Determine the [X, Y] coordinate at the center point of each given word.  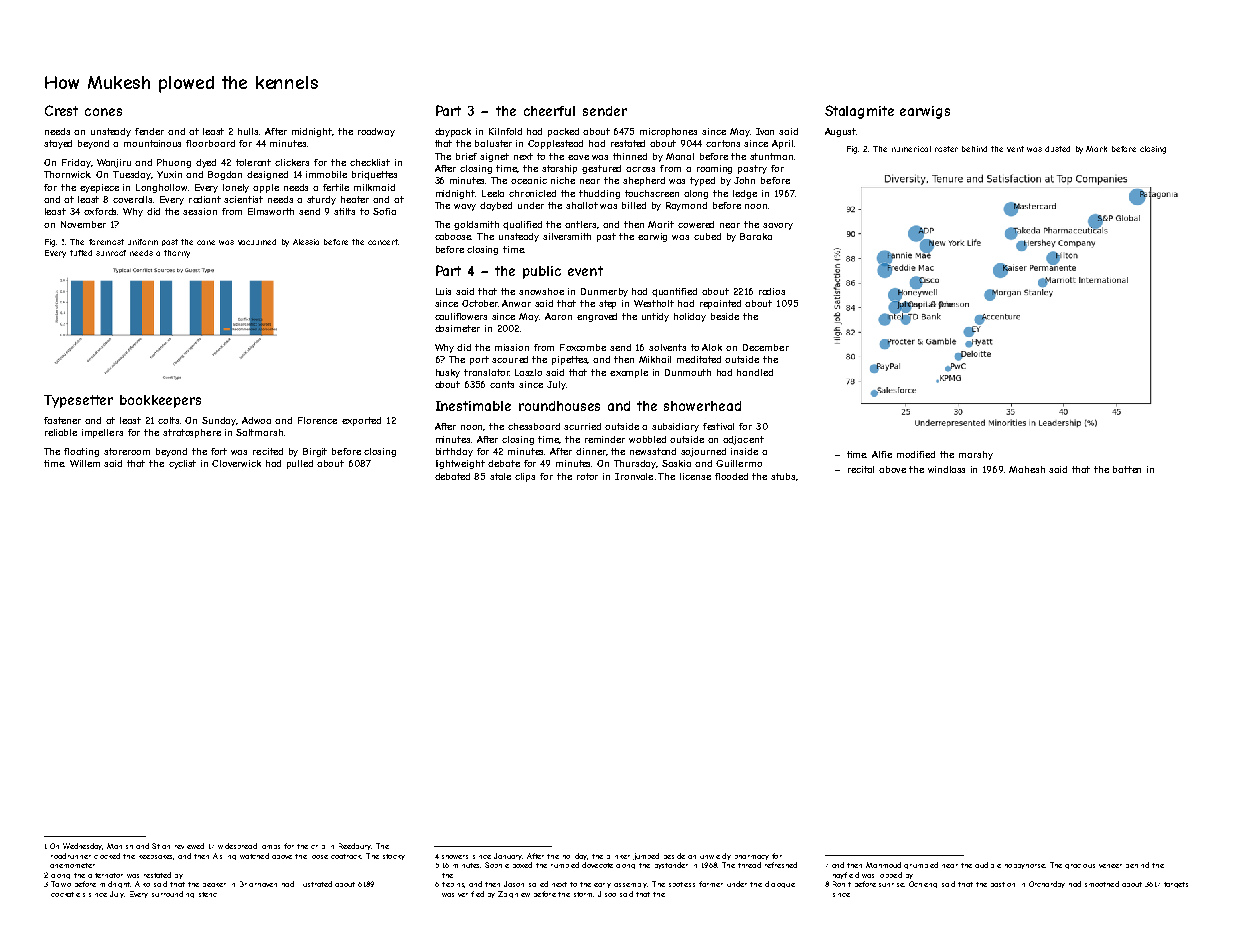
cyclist [182, 464]
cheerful [549, 111]
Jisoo [607, 894]
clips [525, 477]
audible [988, 865]
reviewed [189, 846]
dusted [1057, 149]
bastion [1003, 884]
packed [563, 132]
